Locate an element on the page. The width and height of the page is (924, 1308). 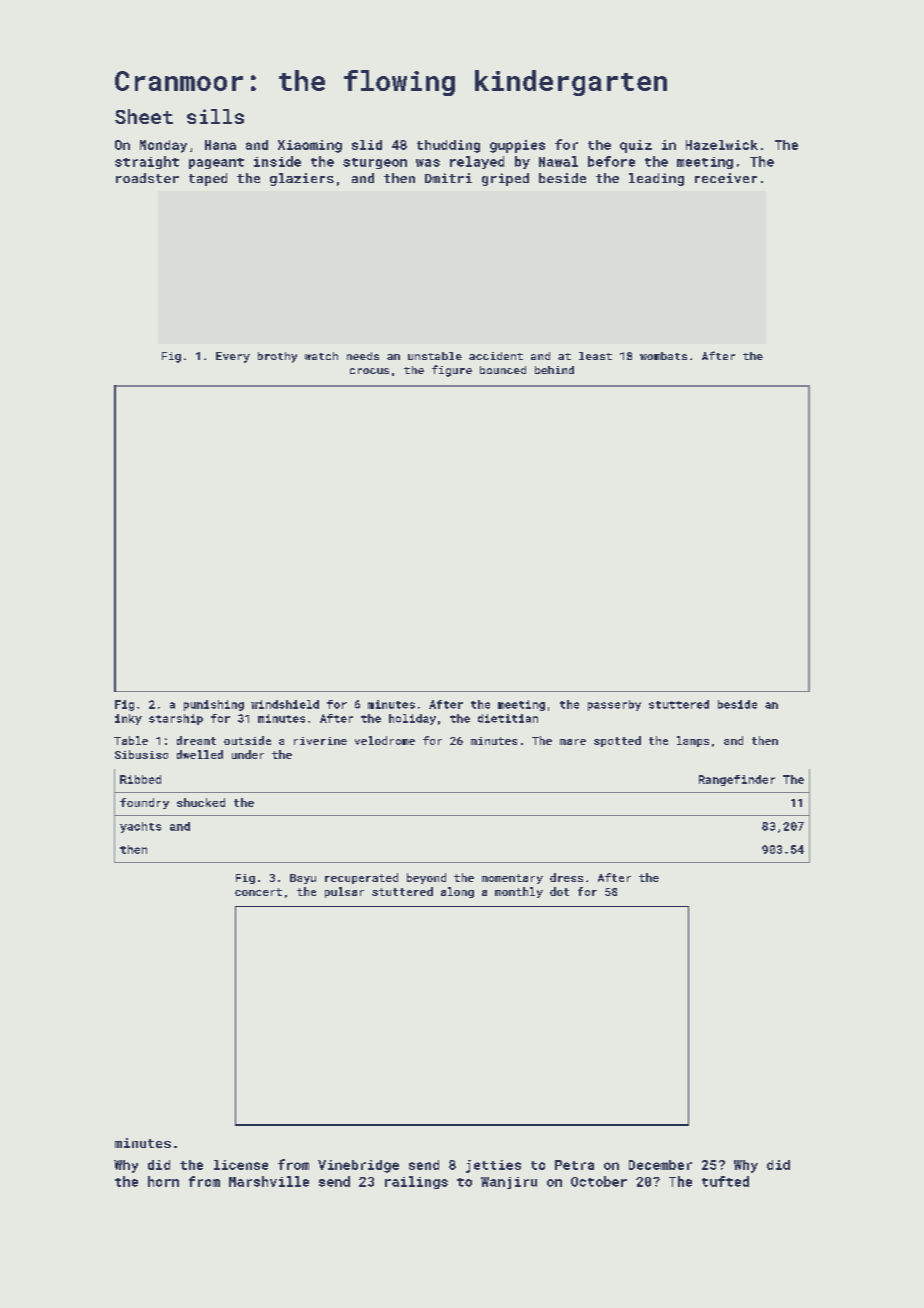
guppies is located at coordinates (517, 146).
